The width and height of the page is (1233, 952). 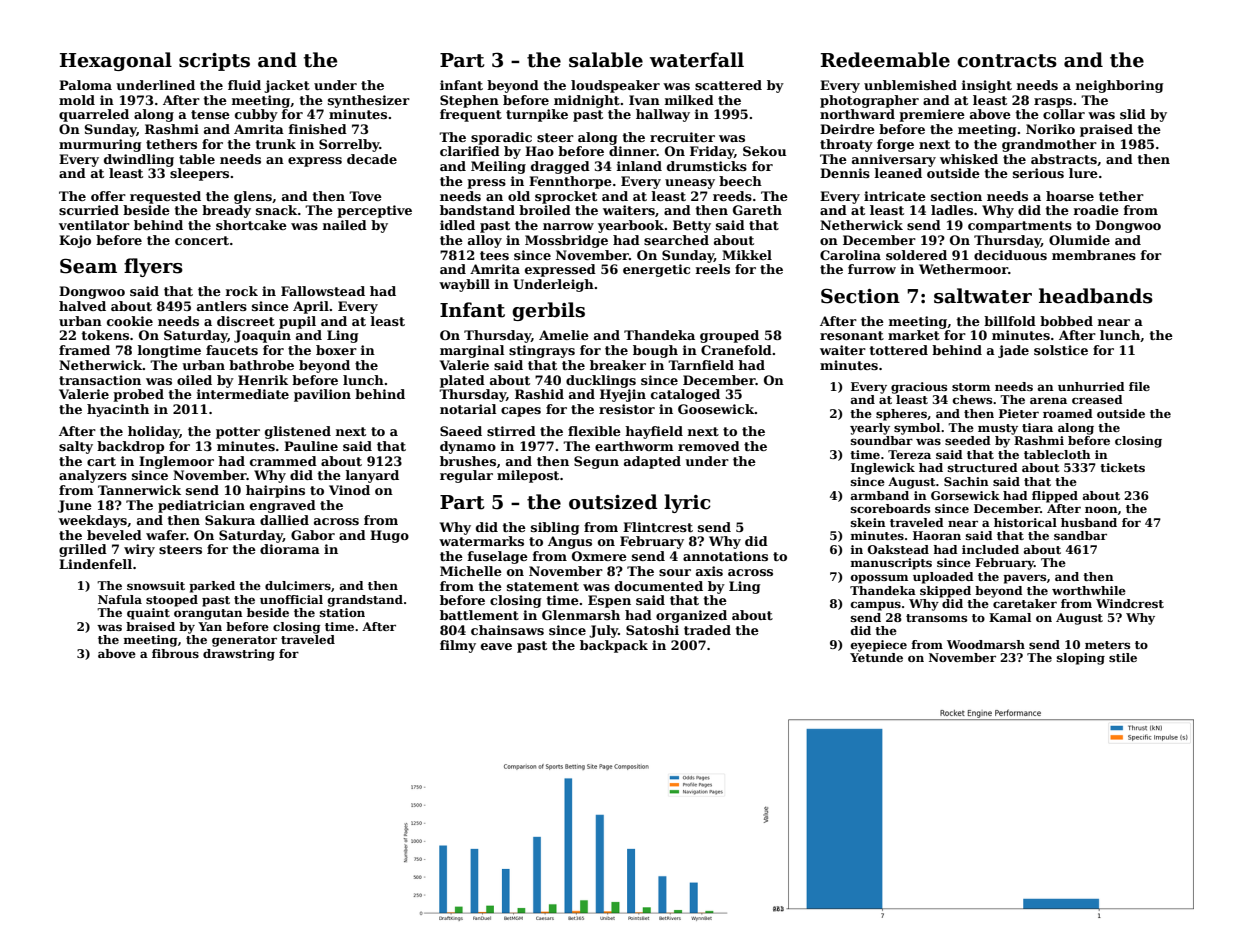 What do you see at coordinates (613, 502) in the page?
I see `outsized` at bounding box center [613, 502].
